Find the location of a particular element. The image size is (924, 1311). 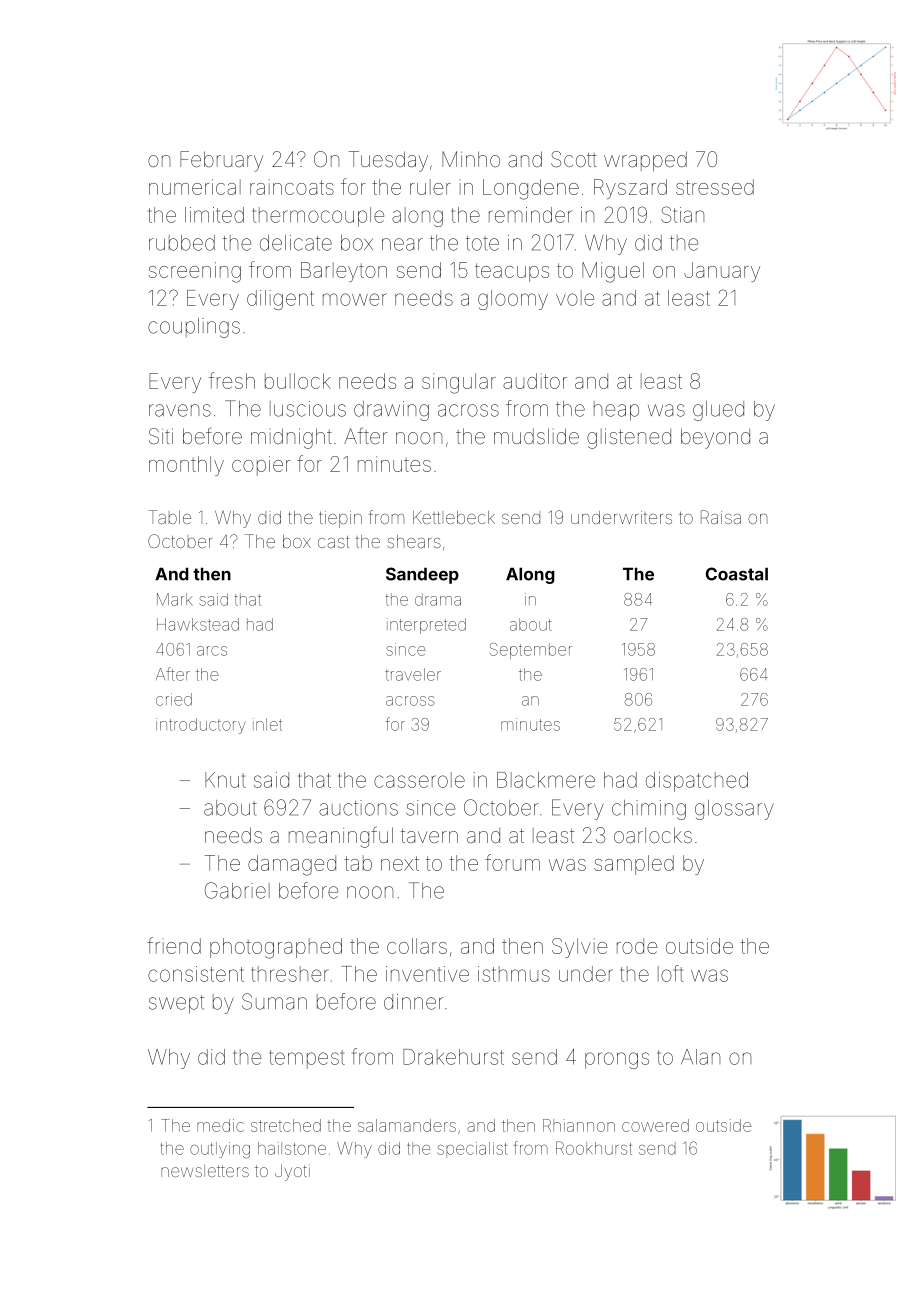

raincoats is located at coordinates (292, 187).
